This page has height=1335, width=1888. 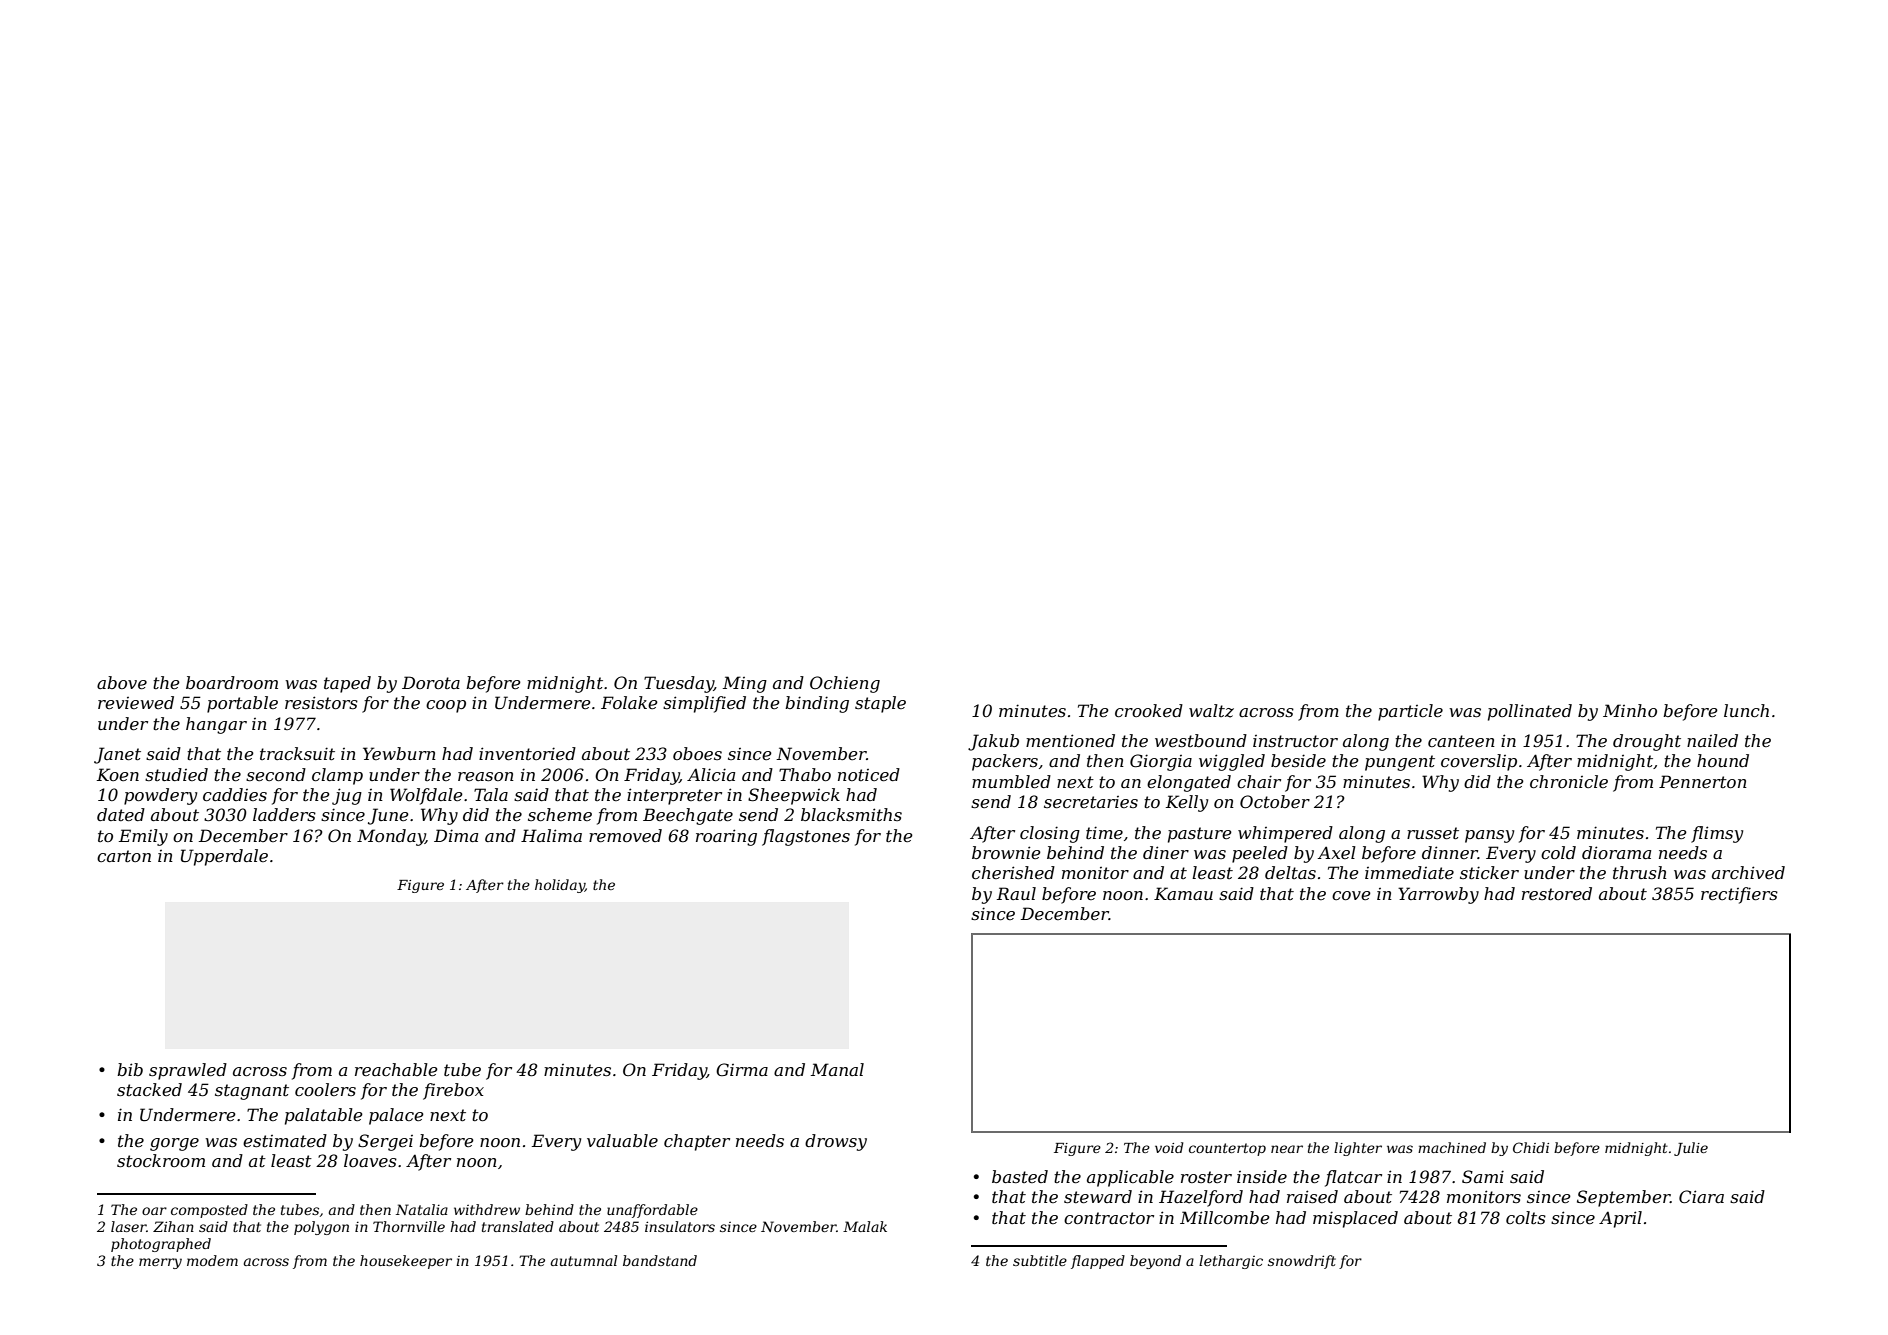 What do you see at coordinates (622, 1140) in the page?
I see `valuable` at bounding box center [622, 1140].
